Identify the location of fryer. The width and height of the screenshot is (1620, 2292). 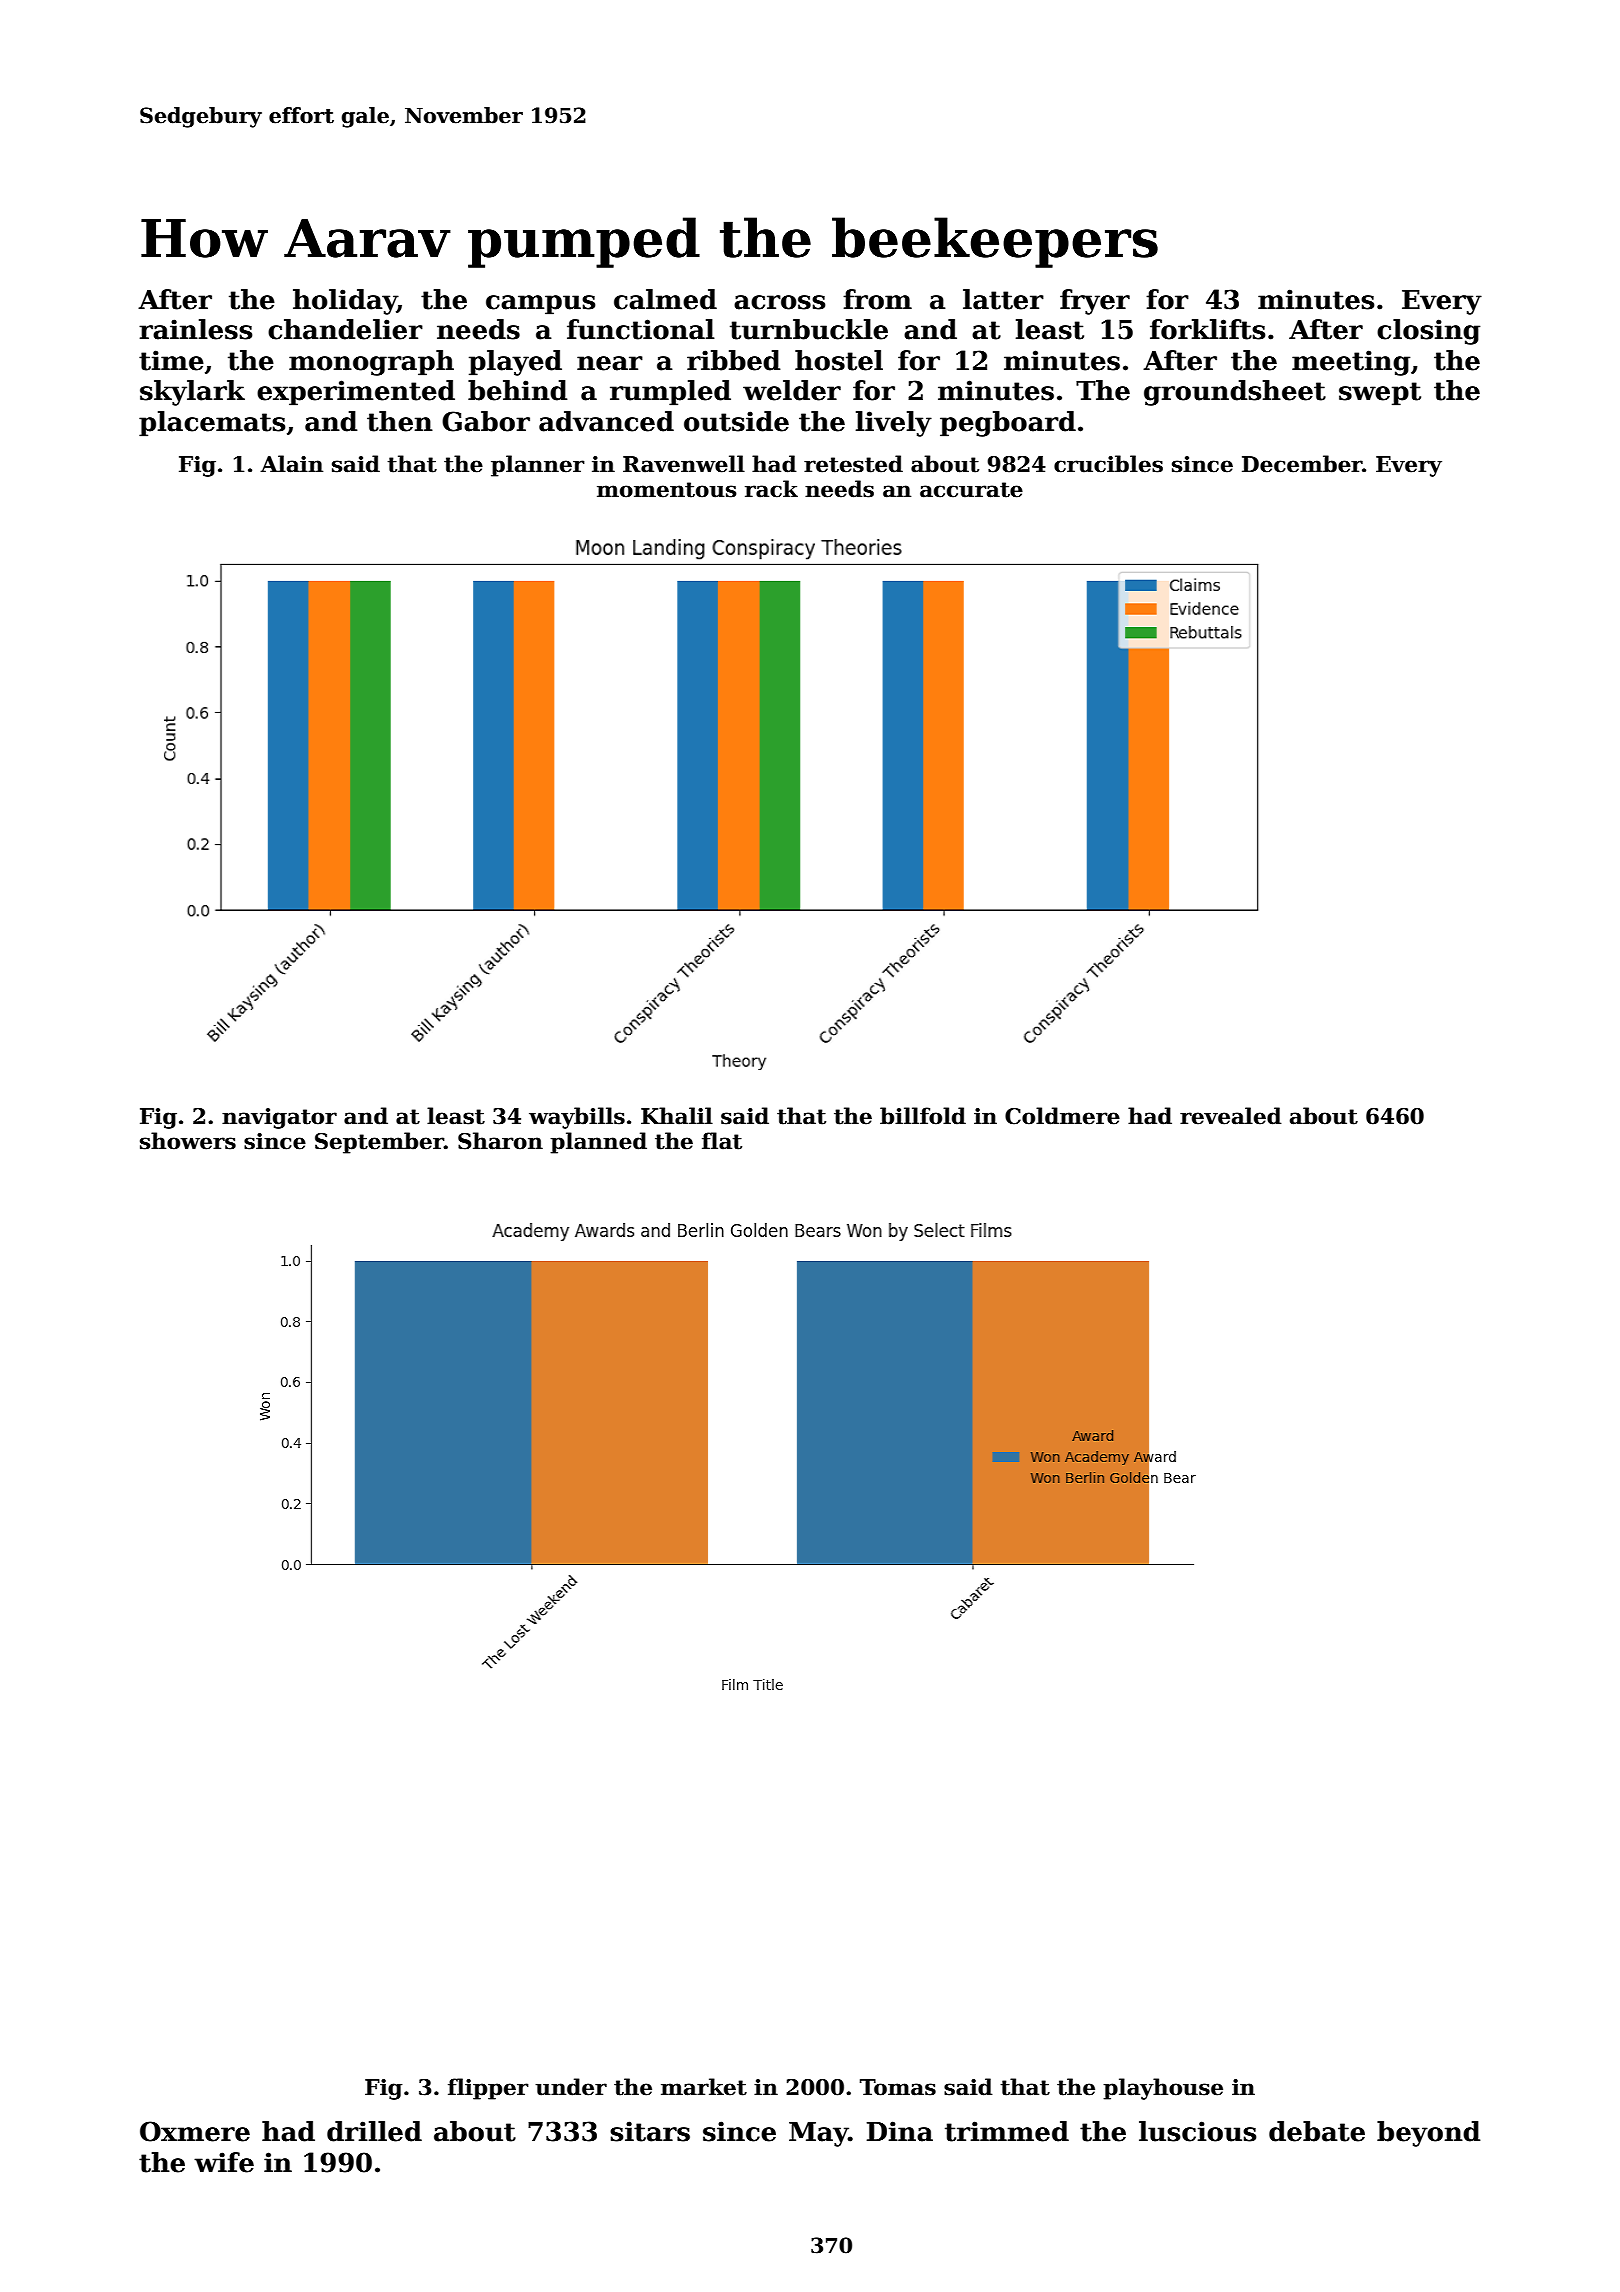
(1095, 302).
